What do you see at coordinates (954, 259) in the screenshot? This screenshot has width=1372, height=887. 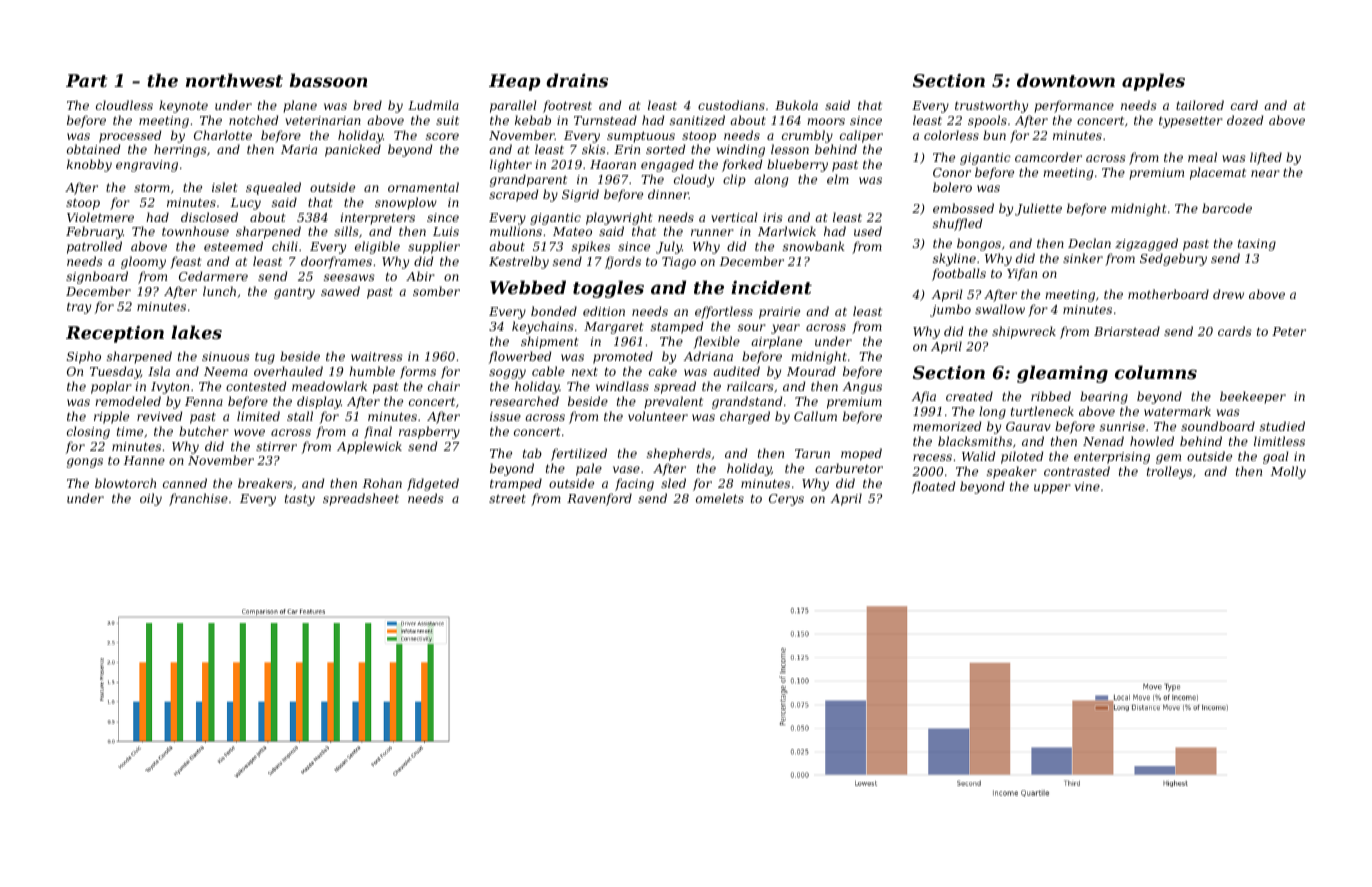 I see `skyline` at bounding box center [954, 259].
